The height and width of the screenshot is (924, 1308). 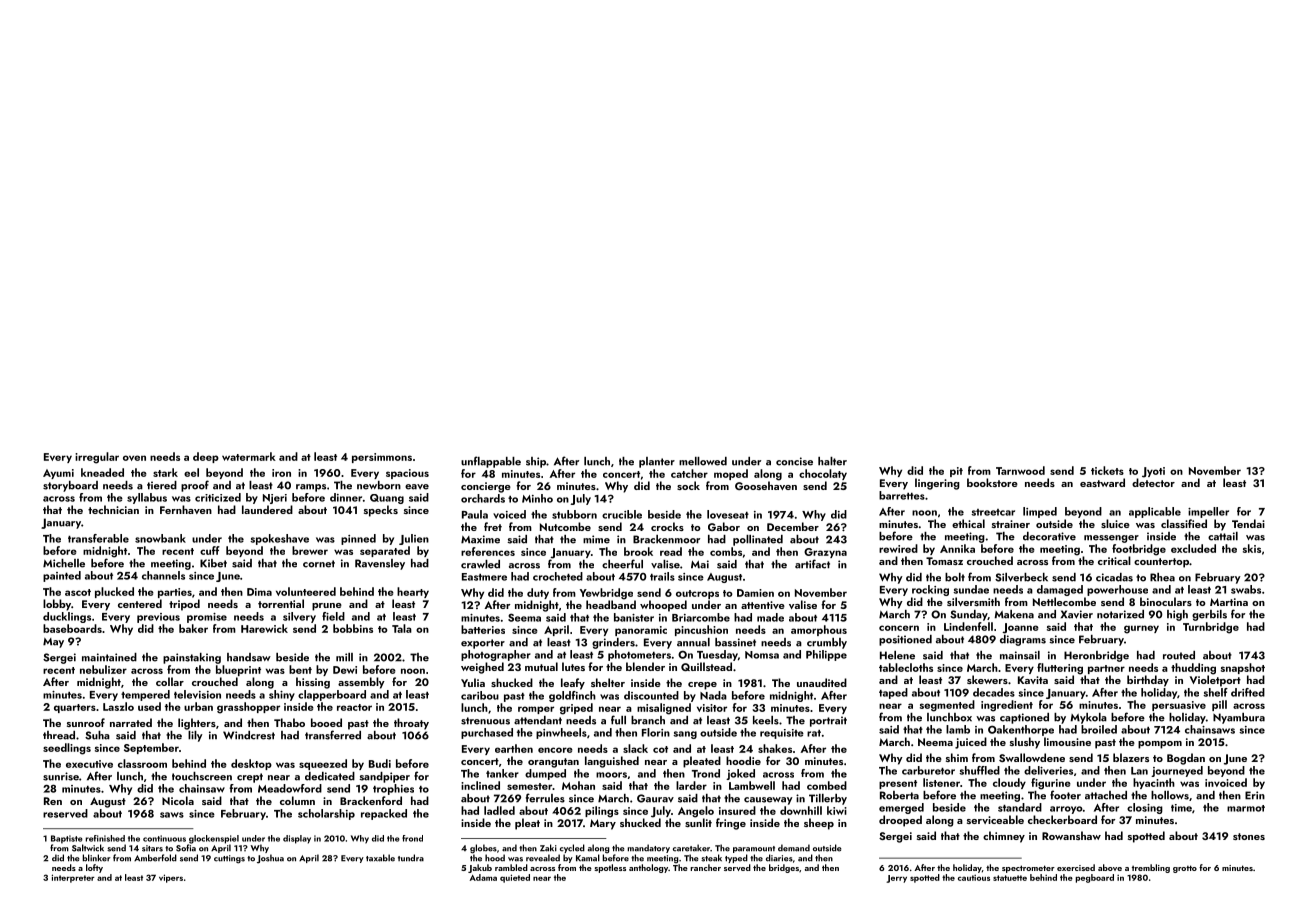 I want to click on Jyoti, so click(x=1153, y=472).
